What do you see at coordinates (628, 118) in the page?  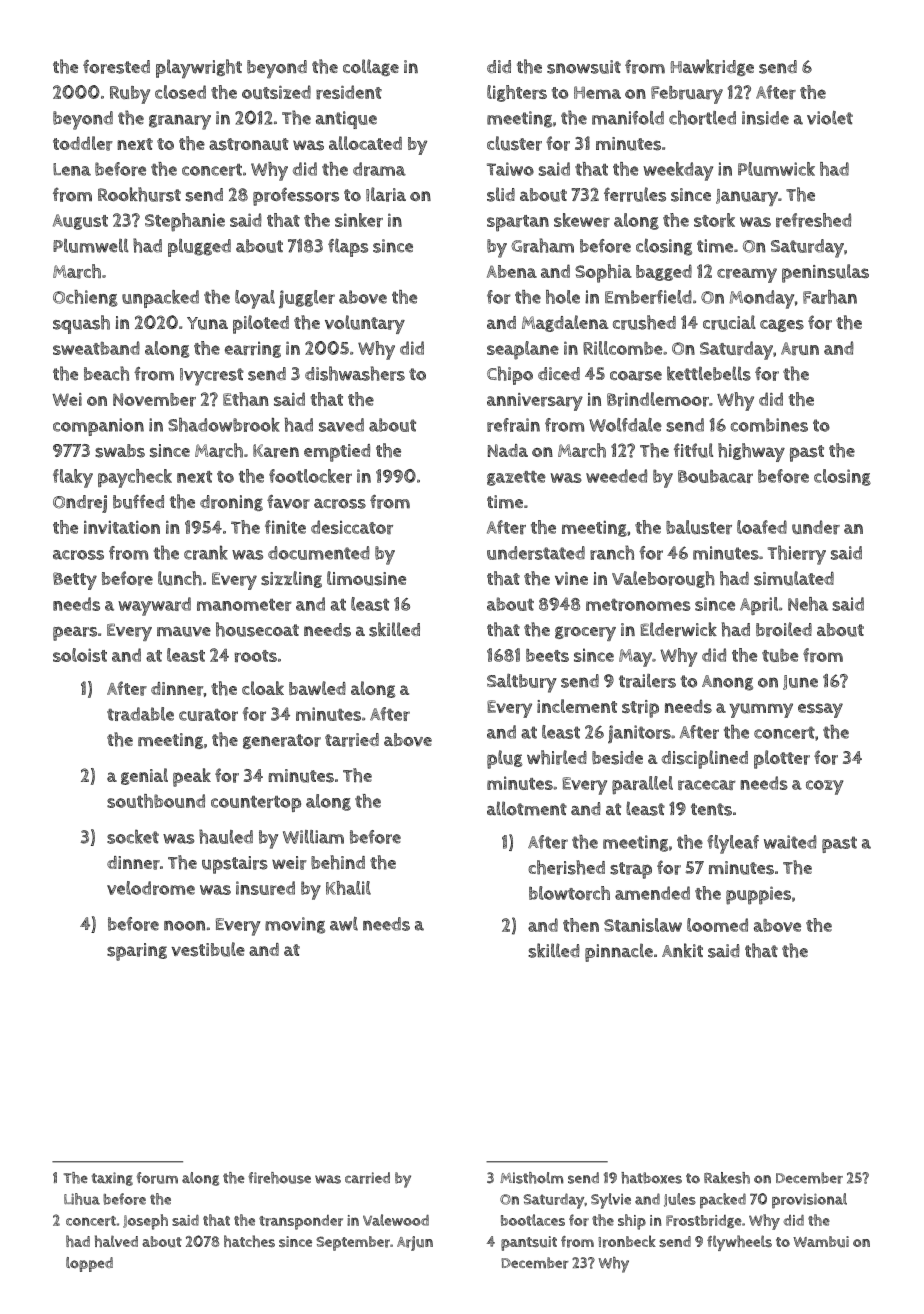 I see `manifold` at bounding box center [628, 118].
